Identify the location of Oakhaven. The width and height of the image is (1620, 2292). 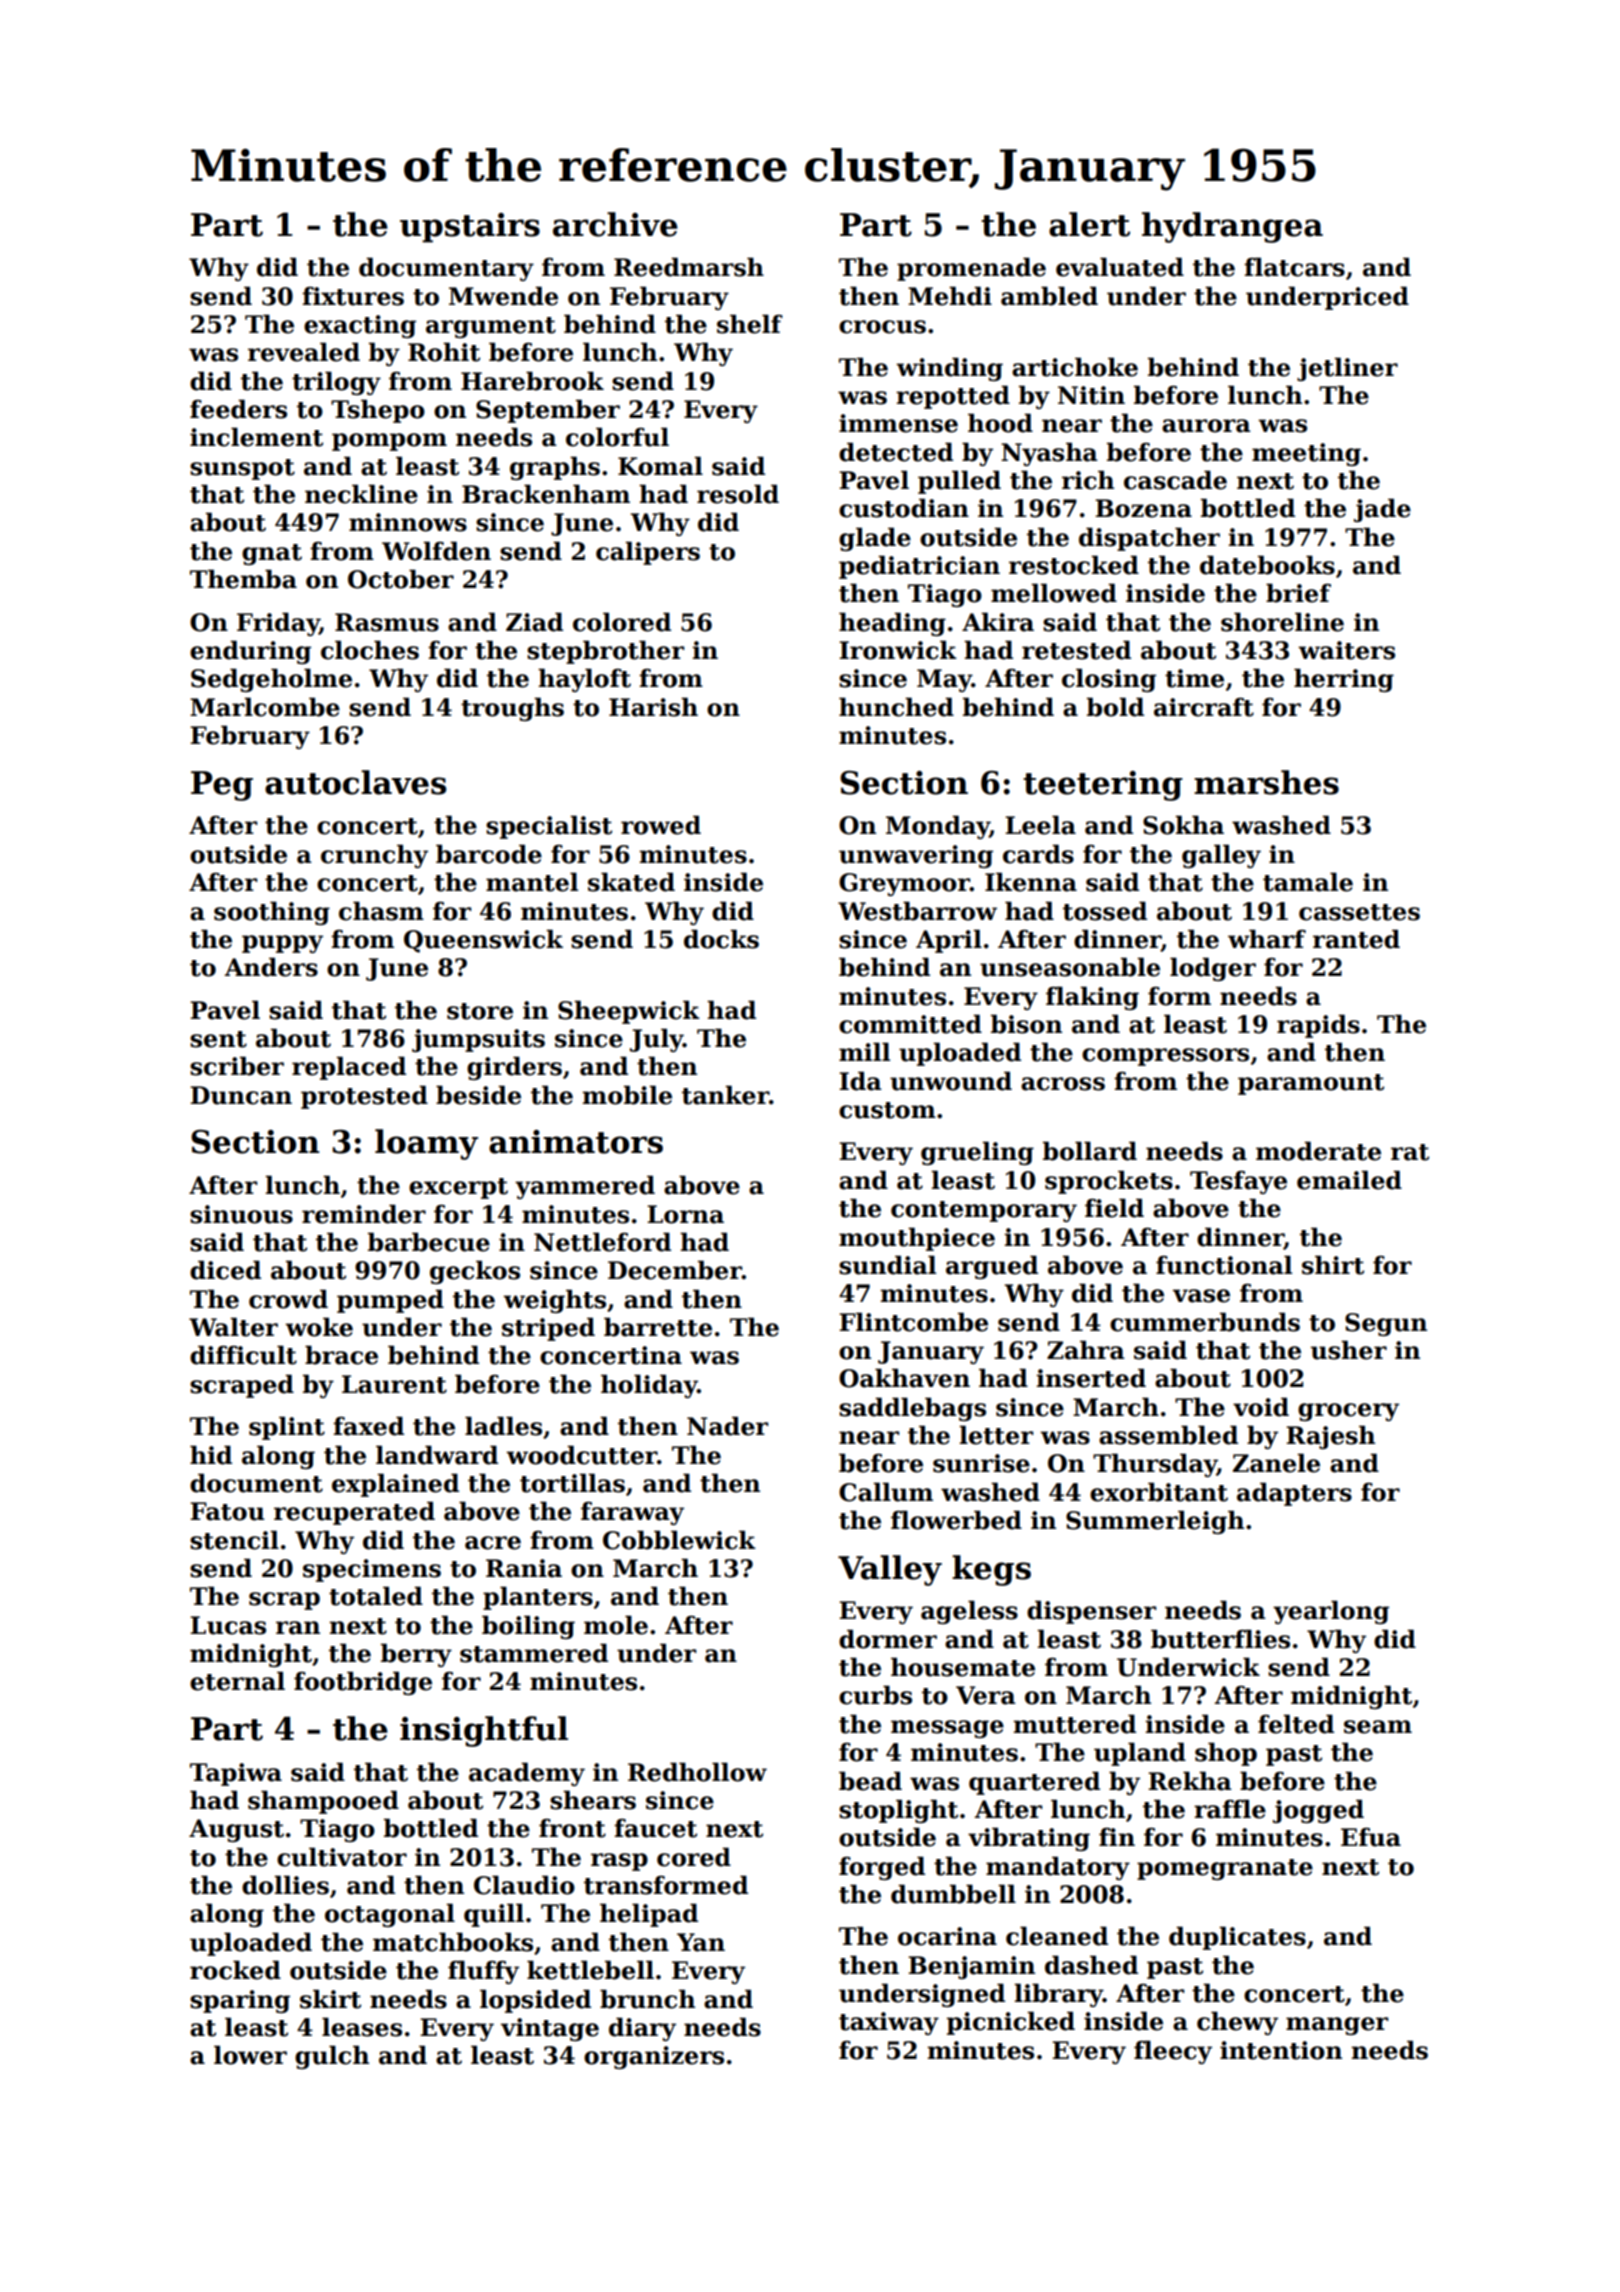
(904, 1378).
